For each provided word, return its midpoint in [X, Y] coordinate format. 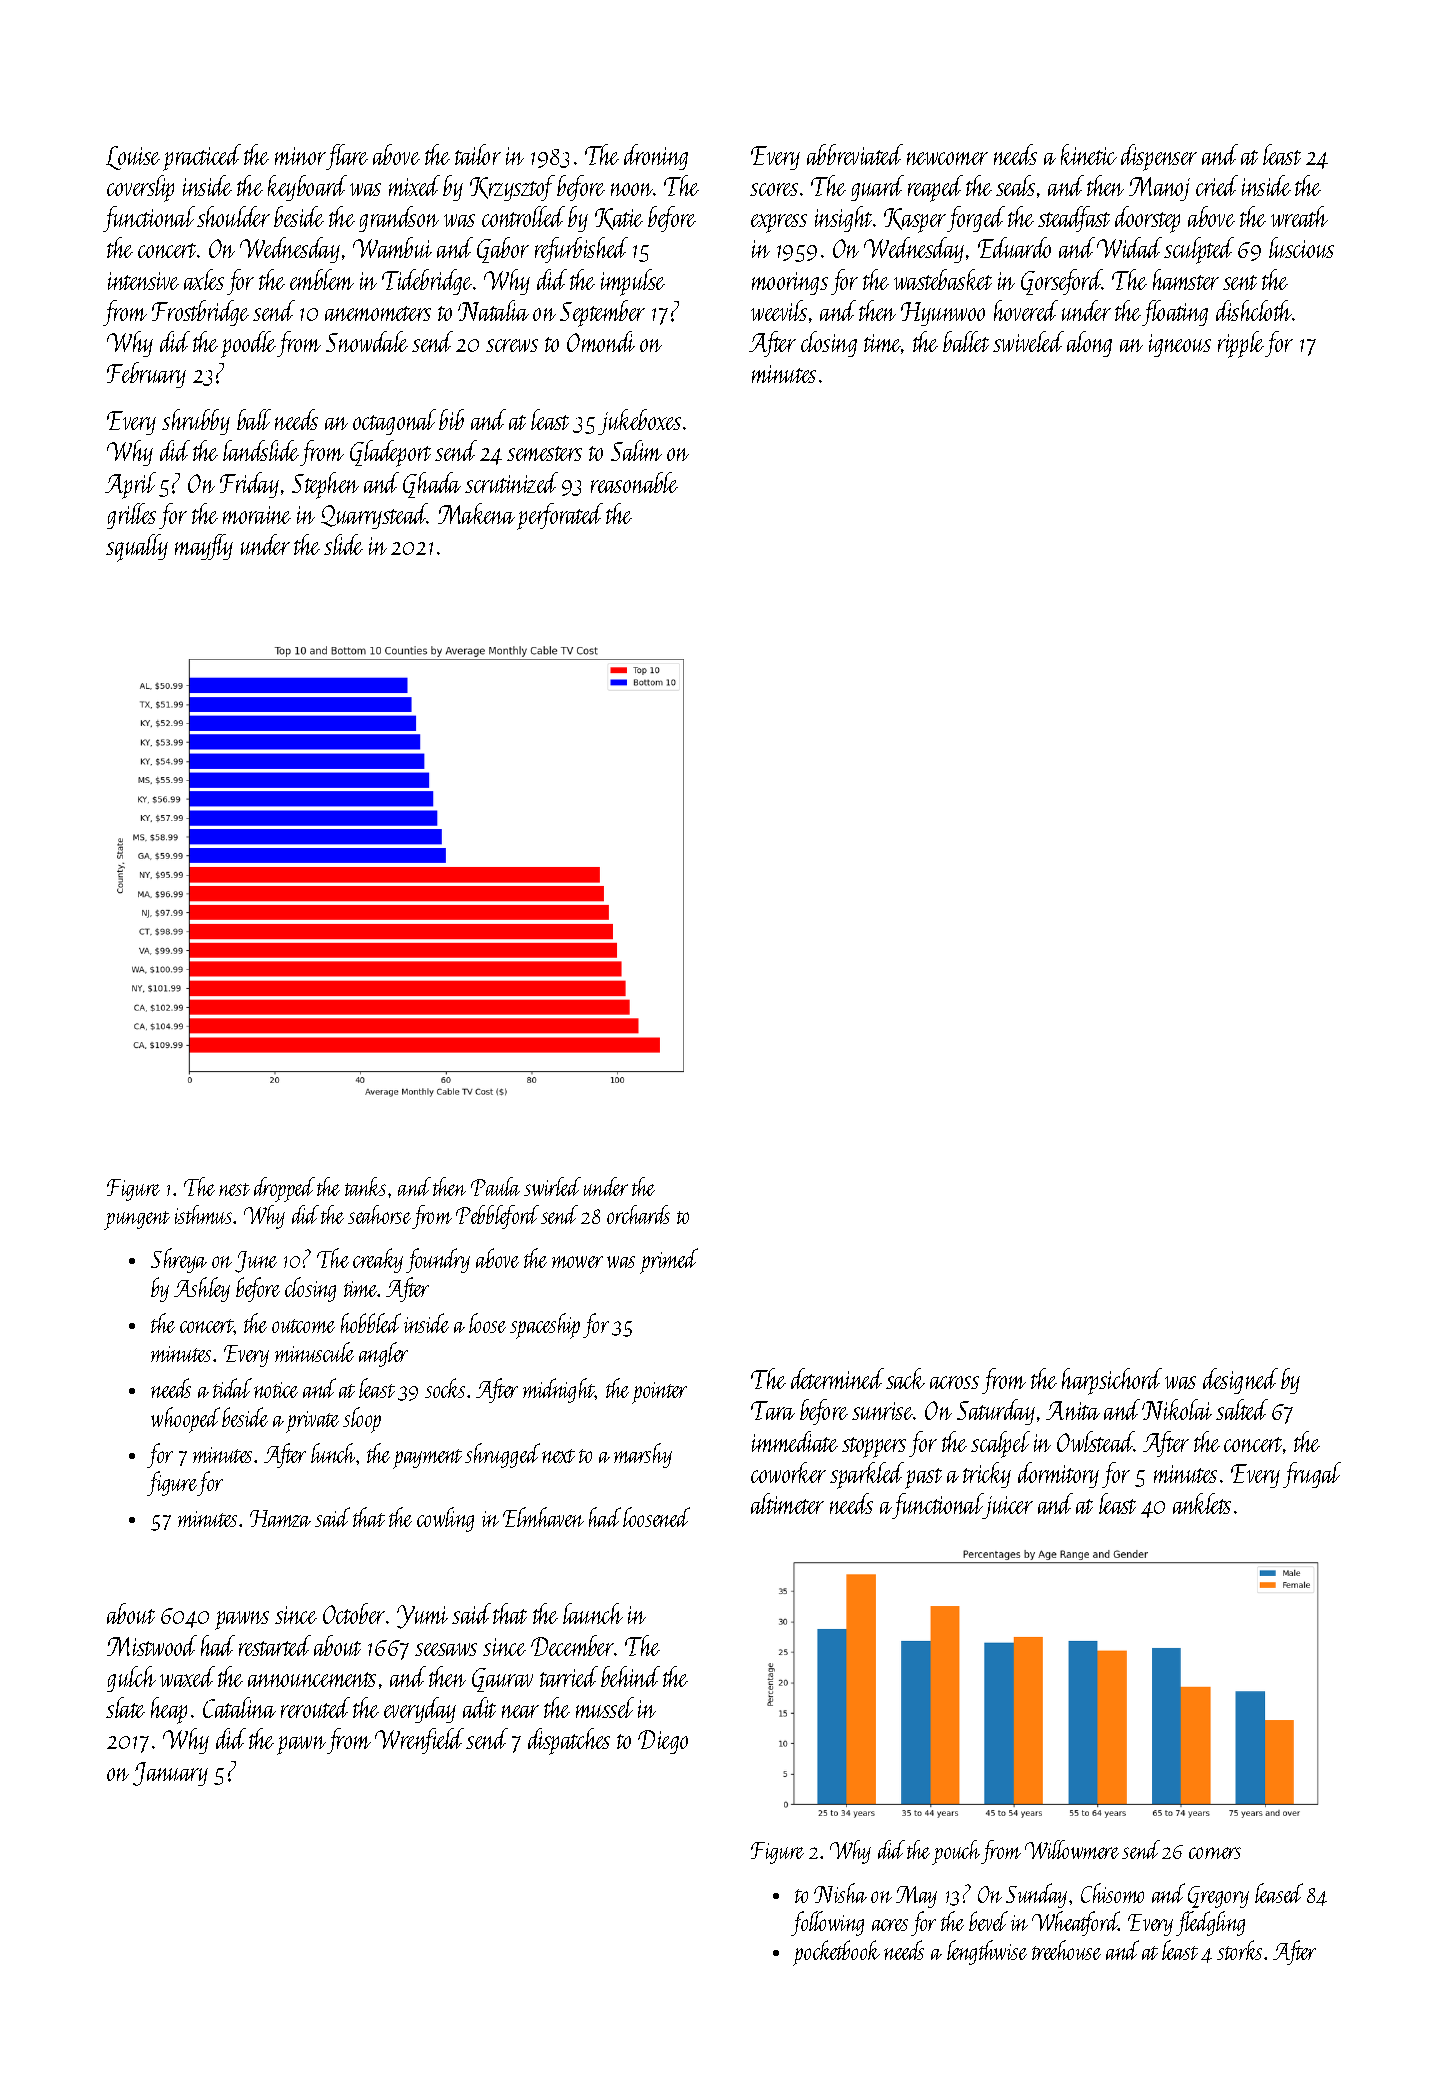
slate [125, 1707]
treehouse [1066, 1950]
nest [234, 1189]
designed [1240, 1381]
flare [347, 157]
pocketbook [836, 1953]
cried [1217, 185]
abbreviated [855, 154]
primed [669, 1261]
